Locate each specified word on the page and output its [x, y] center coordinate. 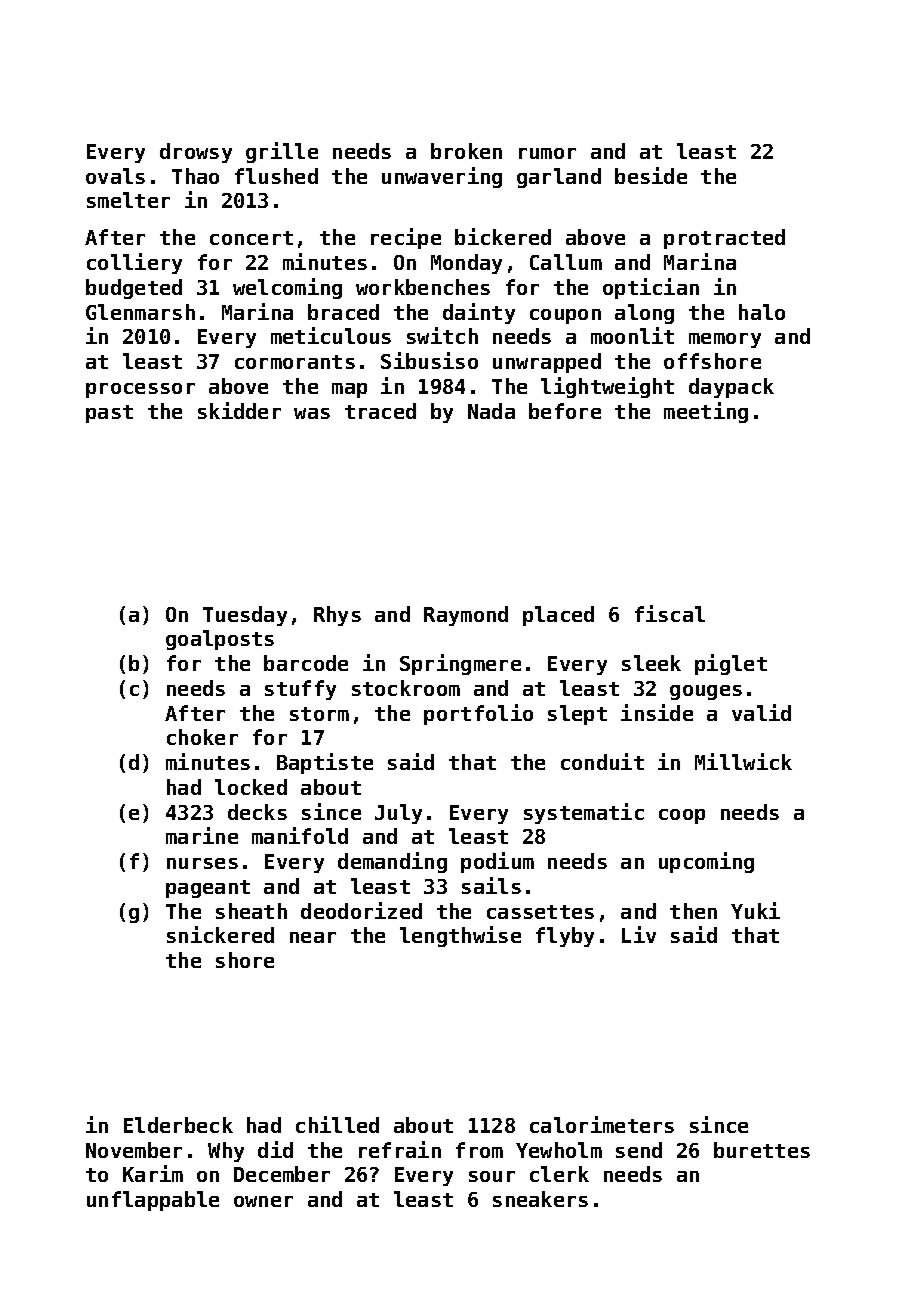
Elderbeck [178, 1125]
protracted [724, 239]
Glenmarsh [140, 312]
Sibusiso [429, 360]
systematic [584, 813]
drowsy [196, 153]
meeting [706, 412]
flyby [565, 937]
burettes [762, 1150]
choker [202, 737]
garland [559, 178]
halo [762, 312]
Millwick [743, 761]
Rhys [337, 616]
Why [226, 1152]
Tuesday [245, 616]
